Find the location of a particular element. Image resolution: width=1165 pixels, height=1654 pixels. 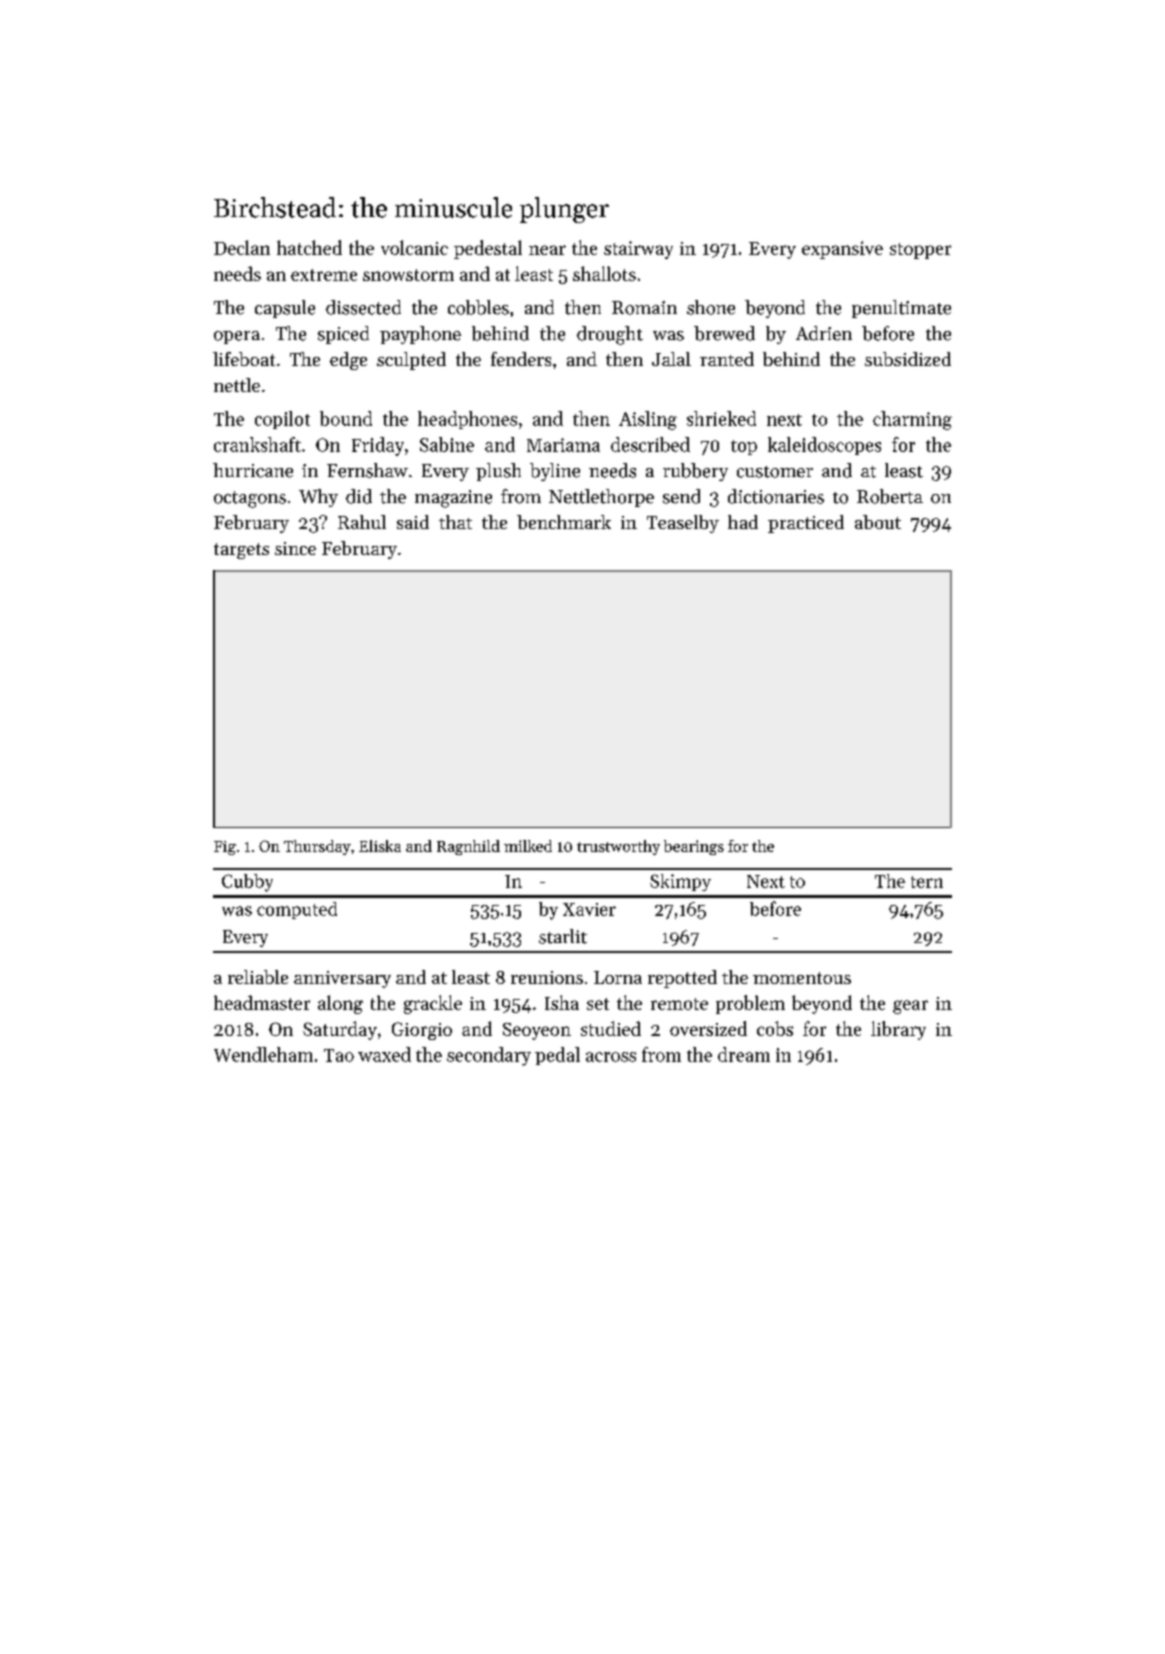

tern is located at coordinates (927, 882).
